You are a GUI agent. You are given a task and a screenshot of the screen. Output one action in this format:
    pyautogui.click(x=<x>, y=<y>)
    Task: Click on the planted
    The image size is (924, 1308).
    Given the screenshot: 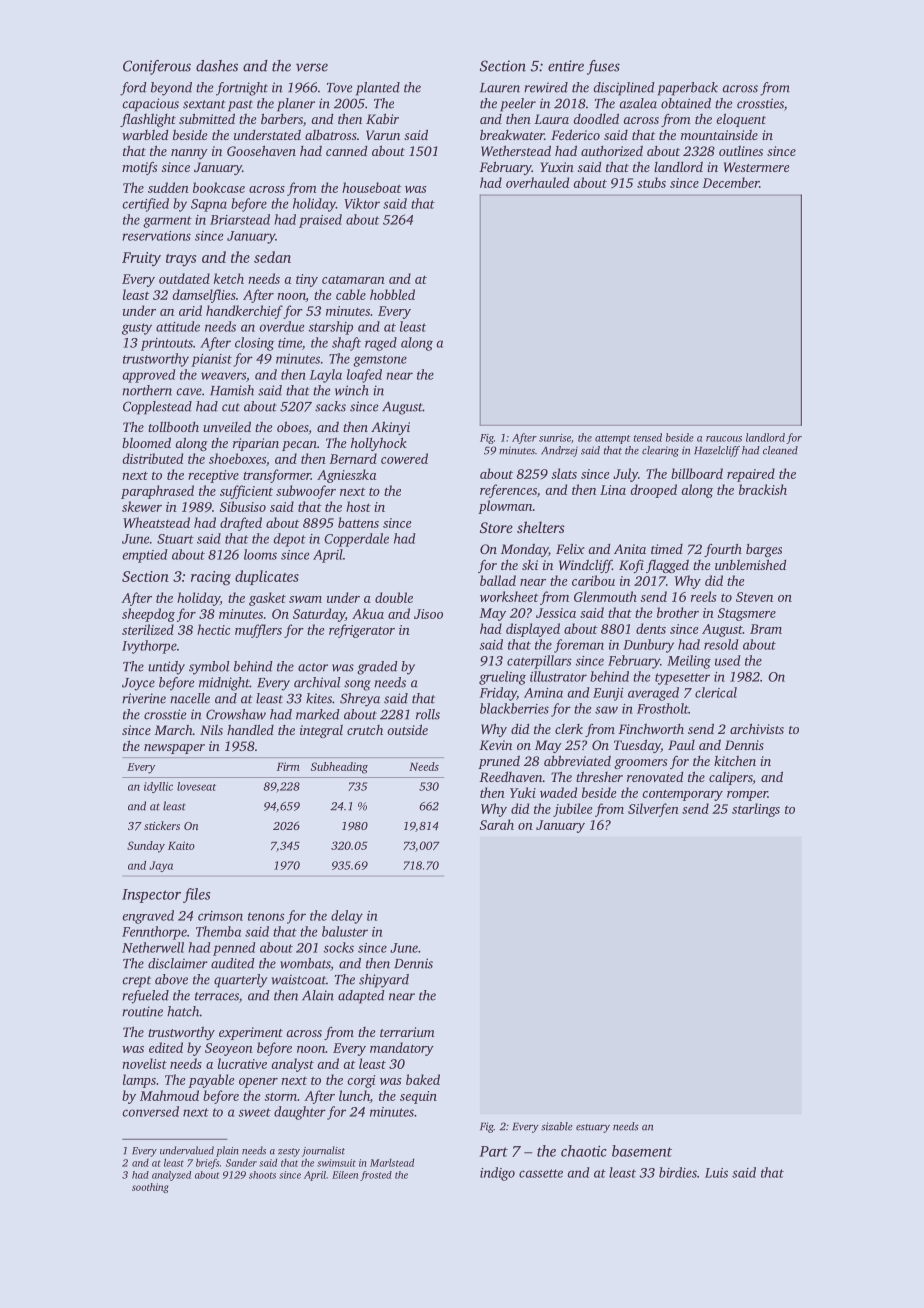 What is the action you would take?
    pyautogui.click(x=378, y=89)
